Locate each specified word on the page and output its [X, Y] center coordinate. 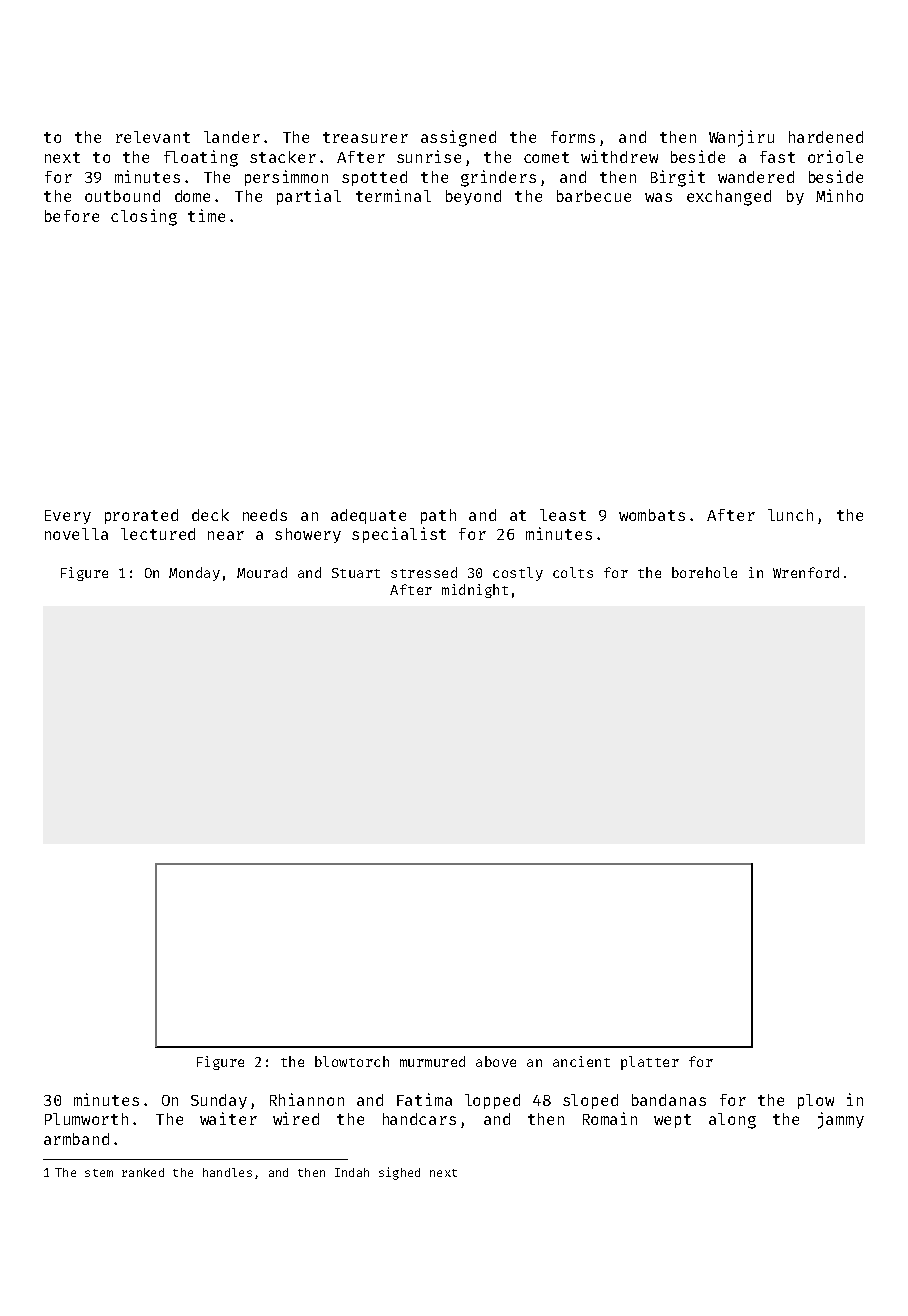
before [72, 216]
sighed [399, 1173]
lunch [790, 515]
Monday [194, 574]
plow [816, 1101]
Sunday [219, 1101]
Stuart [356, 573]
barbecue [594, 196]
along [732, 1121]
